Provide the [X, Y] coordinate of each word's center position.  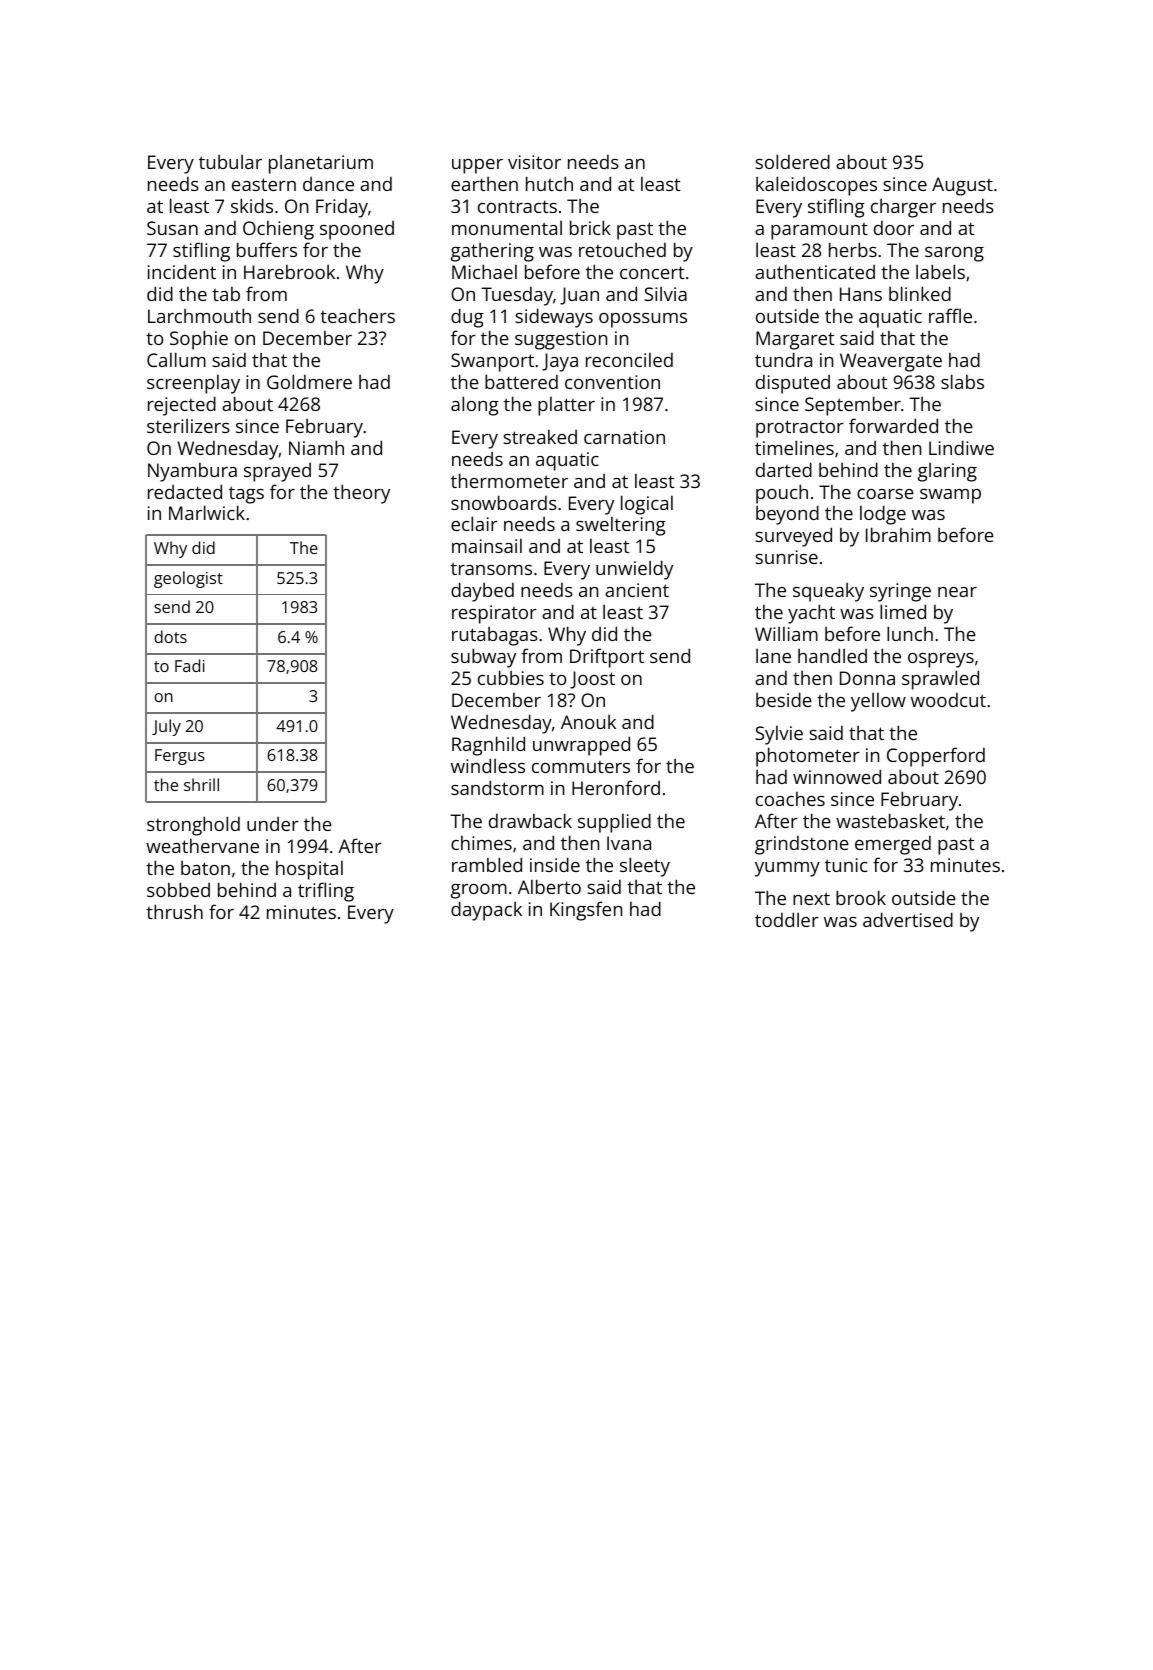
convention [612, 382]
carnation [624, 437]
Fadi [190, 665]
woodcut [948, 700]
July [166, 727]
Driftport [607, 658]
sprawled [940, 680]
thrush [174, 911]
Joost [592, 680]
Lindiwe [961, 447]
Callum [176, 359]
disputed [793, 384]
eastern [264, 184]
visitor [534, 162]
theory [361, 494]
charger [903, 208]
